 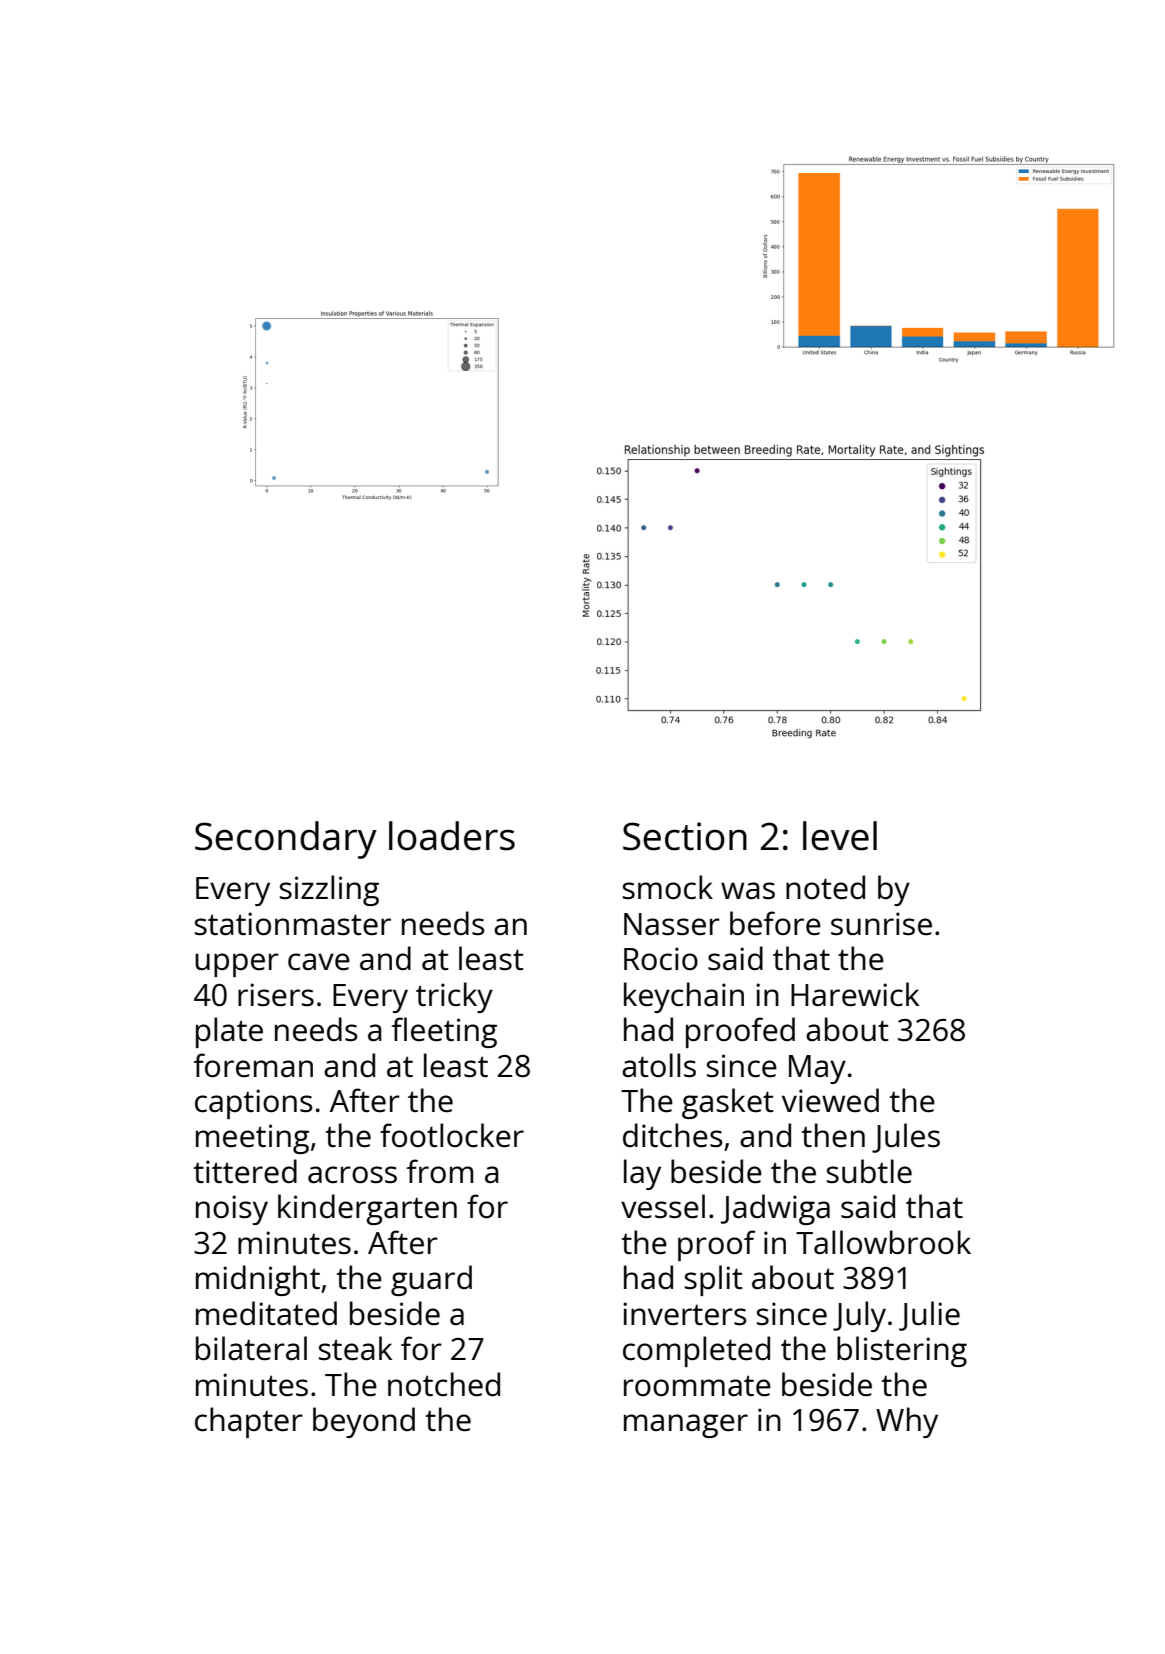 What do you see at coordinates (251, 1348) in the page?
I see `bilateral` at bounding box center [251, 1348].
